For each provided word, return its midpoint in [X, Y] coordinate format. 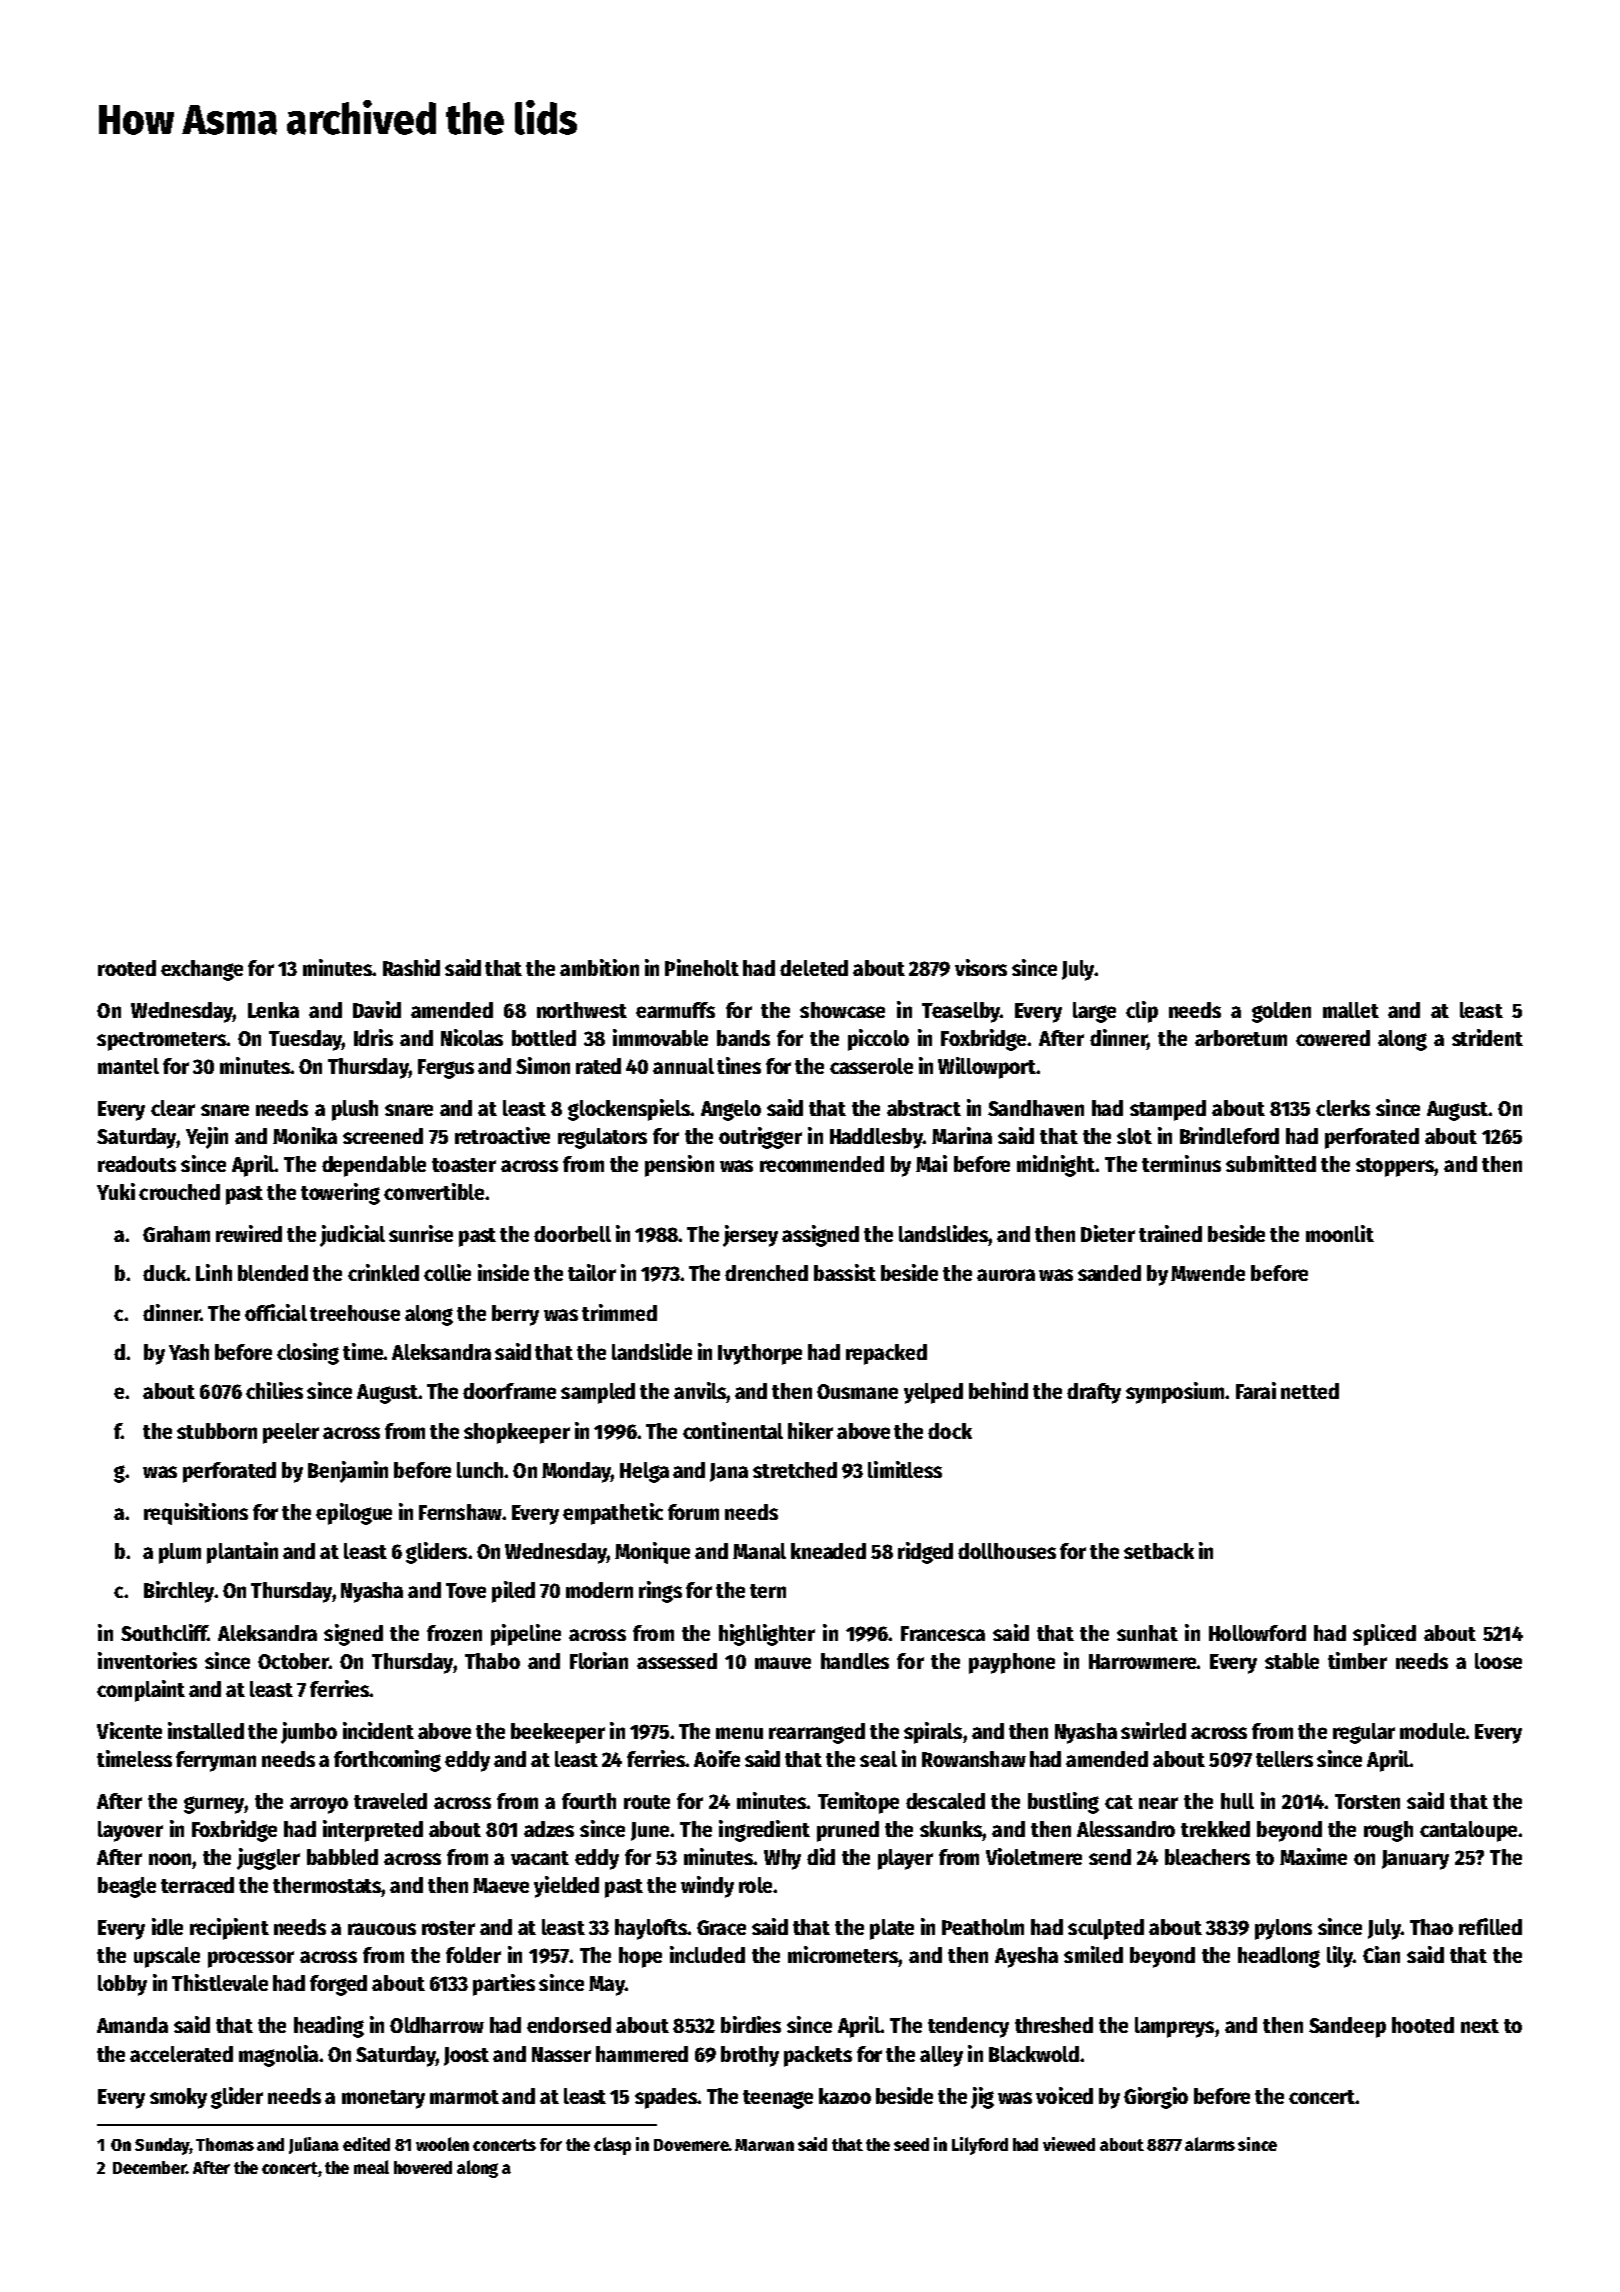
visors [981, 967]
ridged [925, 1553]
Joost [466, 2056]
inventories [147, 1660]
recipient [229, 1929]
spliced [1384, 1635]
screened [383, 1136]
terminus [1181, 1163]
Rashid [411, 967]
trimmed [619, 1312]
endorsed [569, 2025]
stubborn [217, 1431]
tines [739, 1065]
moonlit [1340, 1233]
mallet [1351, 1010]
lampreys [1174, 2027]
